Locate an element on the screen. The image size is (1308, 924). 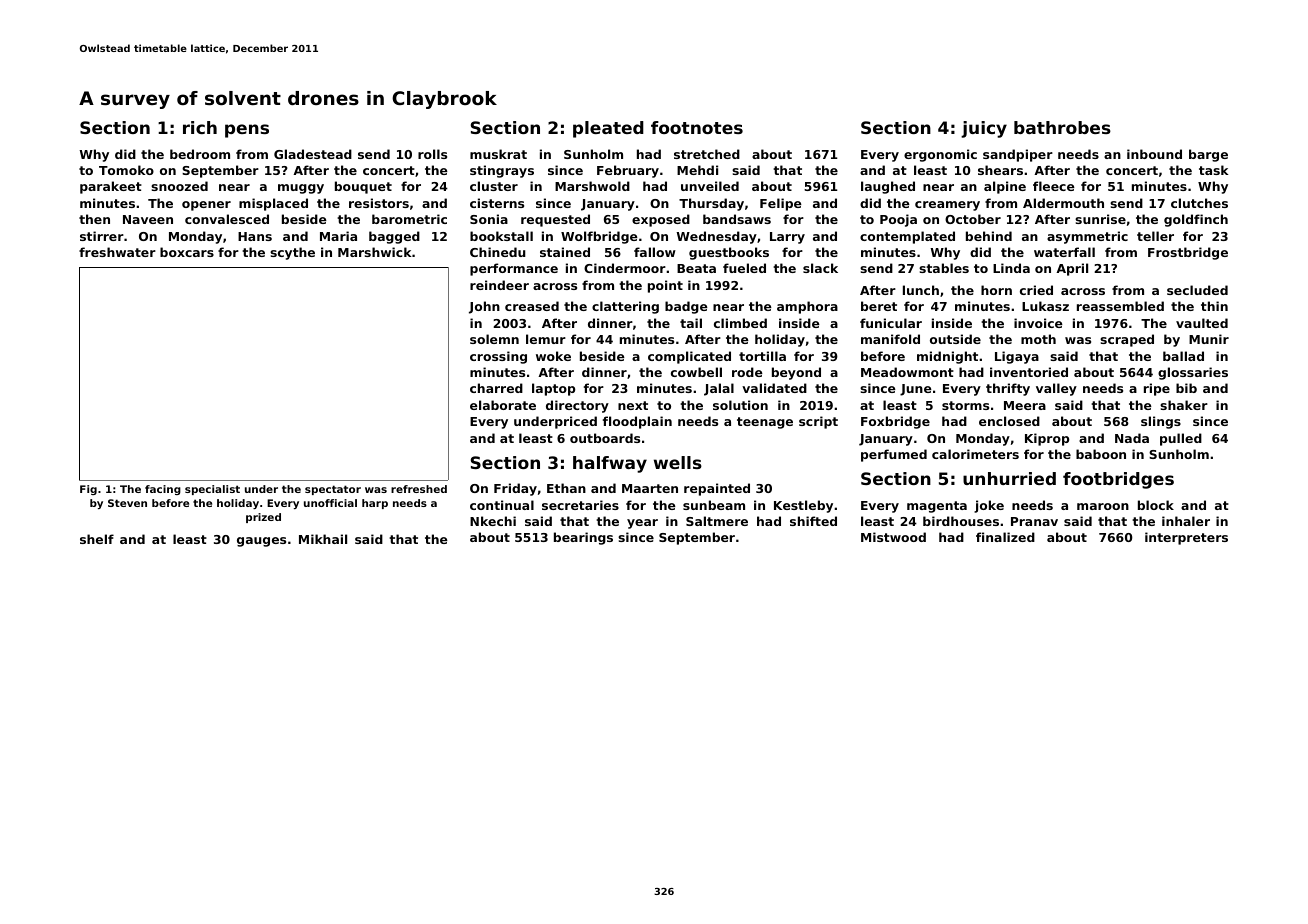
Cindermoor is located at coordinates (625, 268).
